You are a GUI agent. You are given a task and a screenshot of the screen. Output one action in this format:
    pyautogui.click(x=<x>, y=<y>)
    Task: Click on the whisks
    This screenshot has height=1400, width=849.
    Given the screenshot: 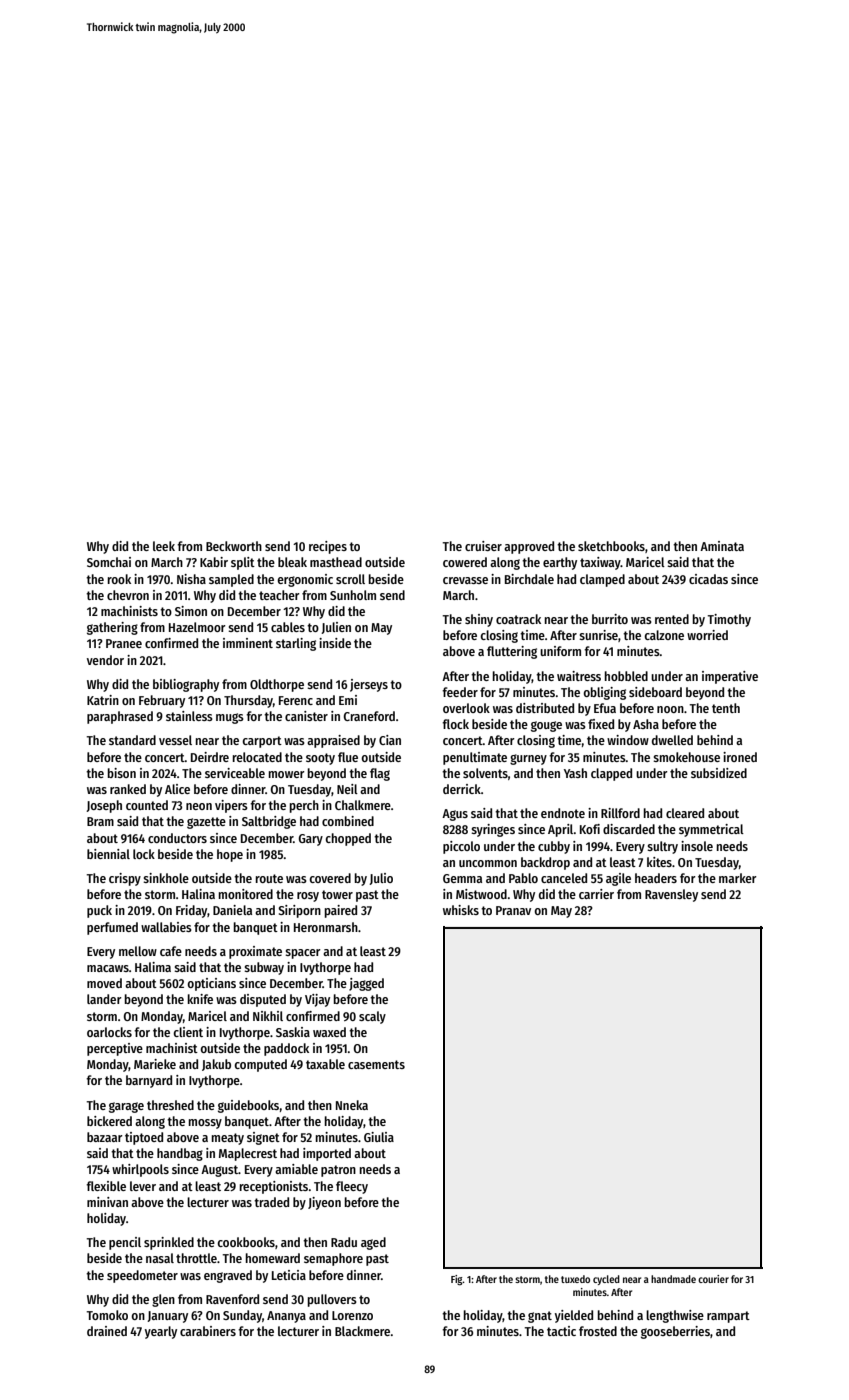 What is the action you would take?
    pyautogui.click(x=461, y=910)
